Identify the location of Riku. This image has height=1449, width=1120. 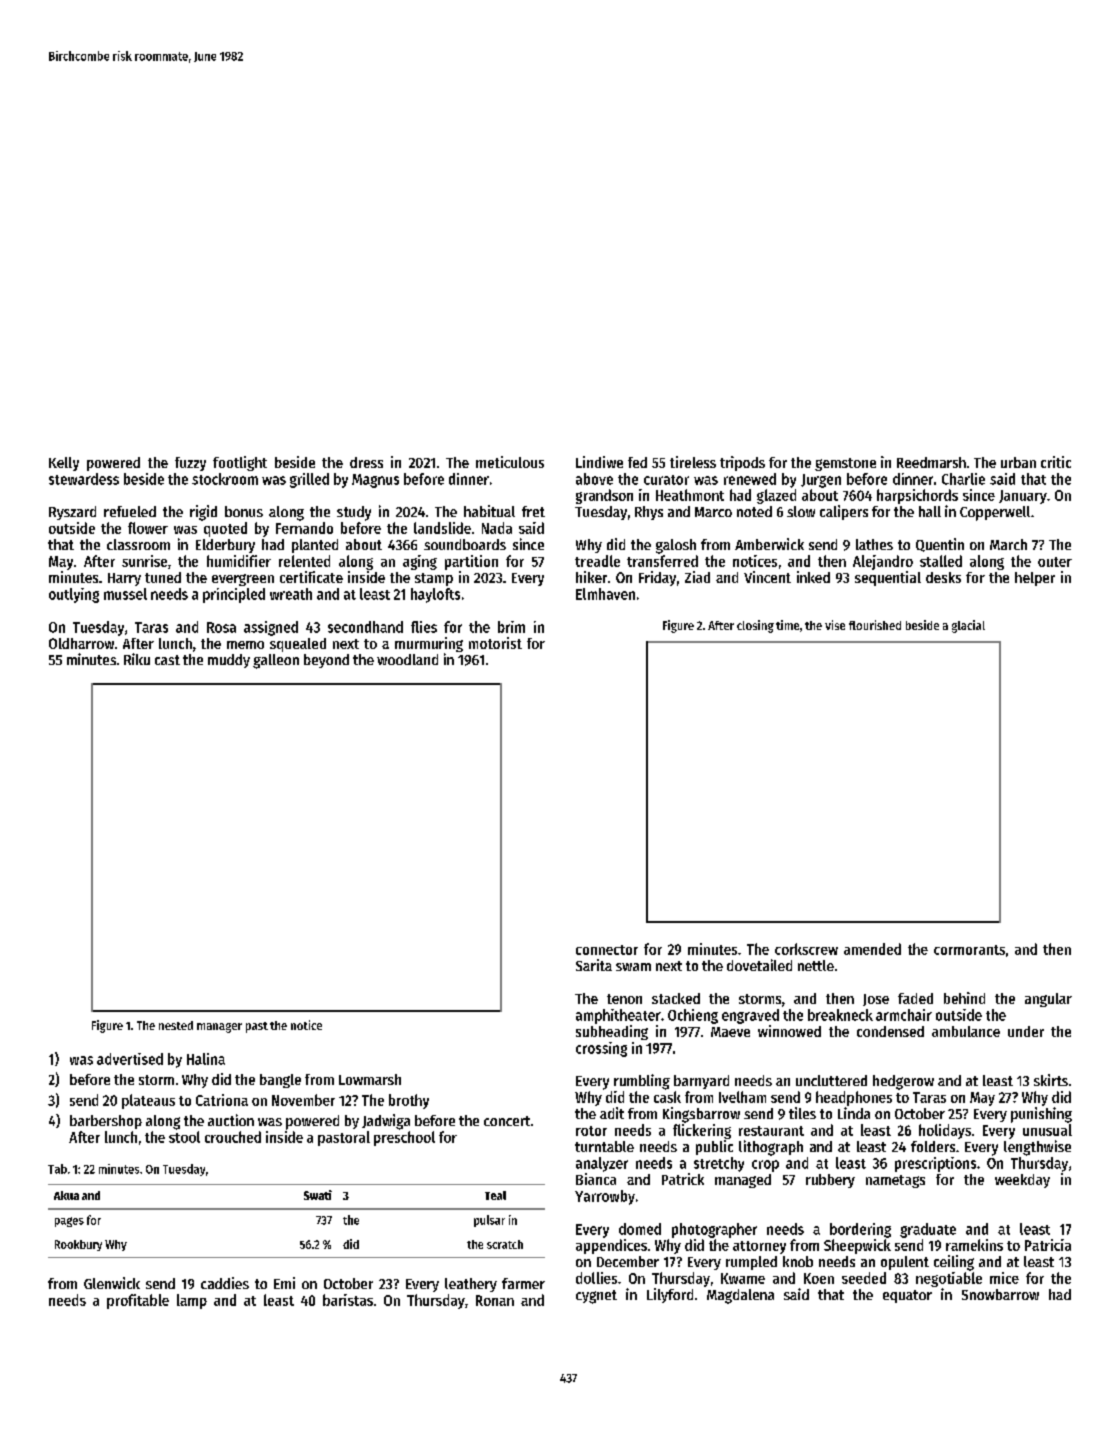
(137, 659).
